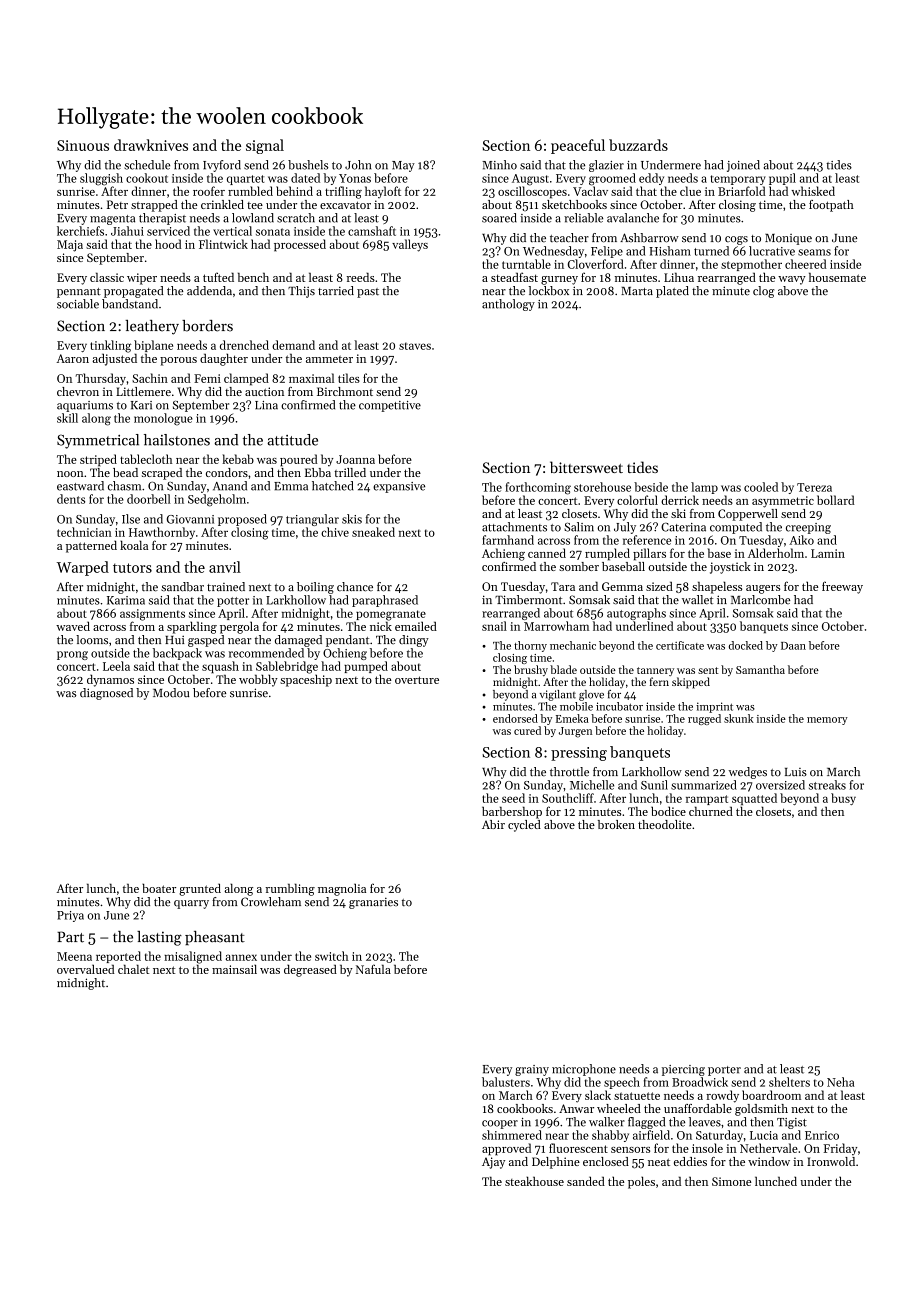 The image size is (924, 1308). I want to click on cooled, so click(761, 487).
